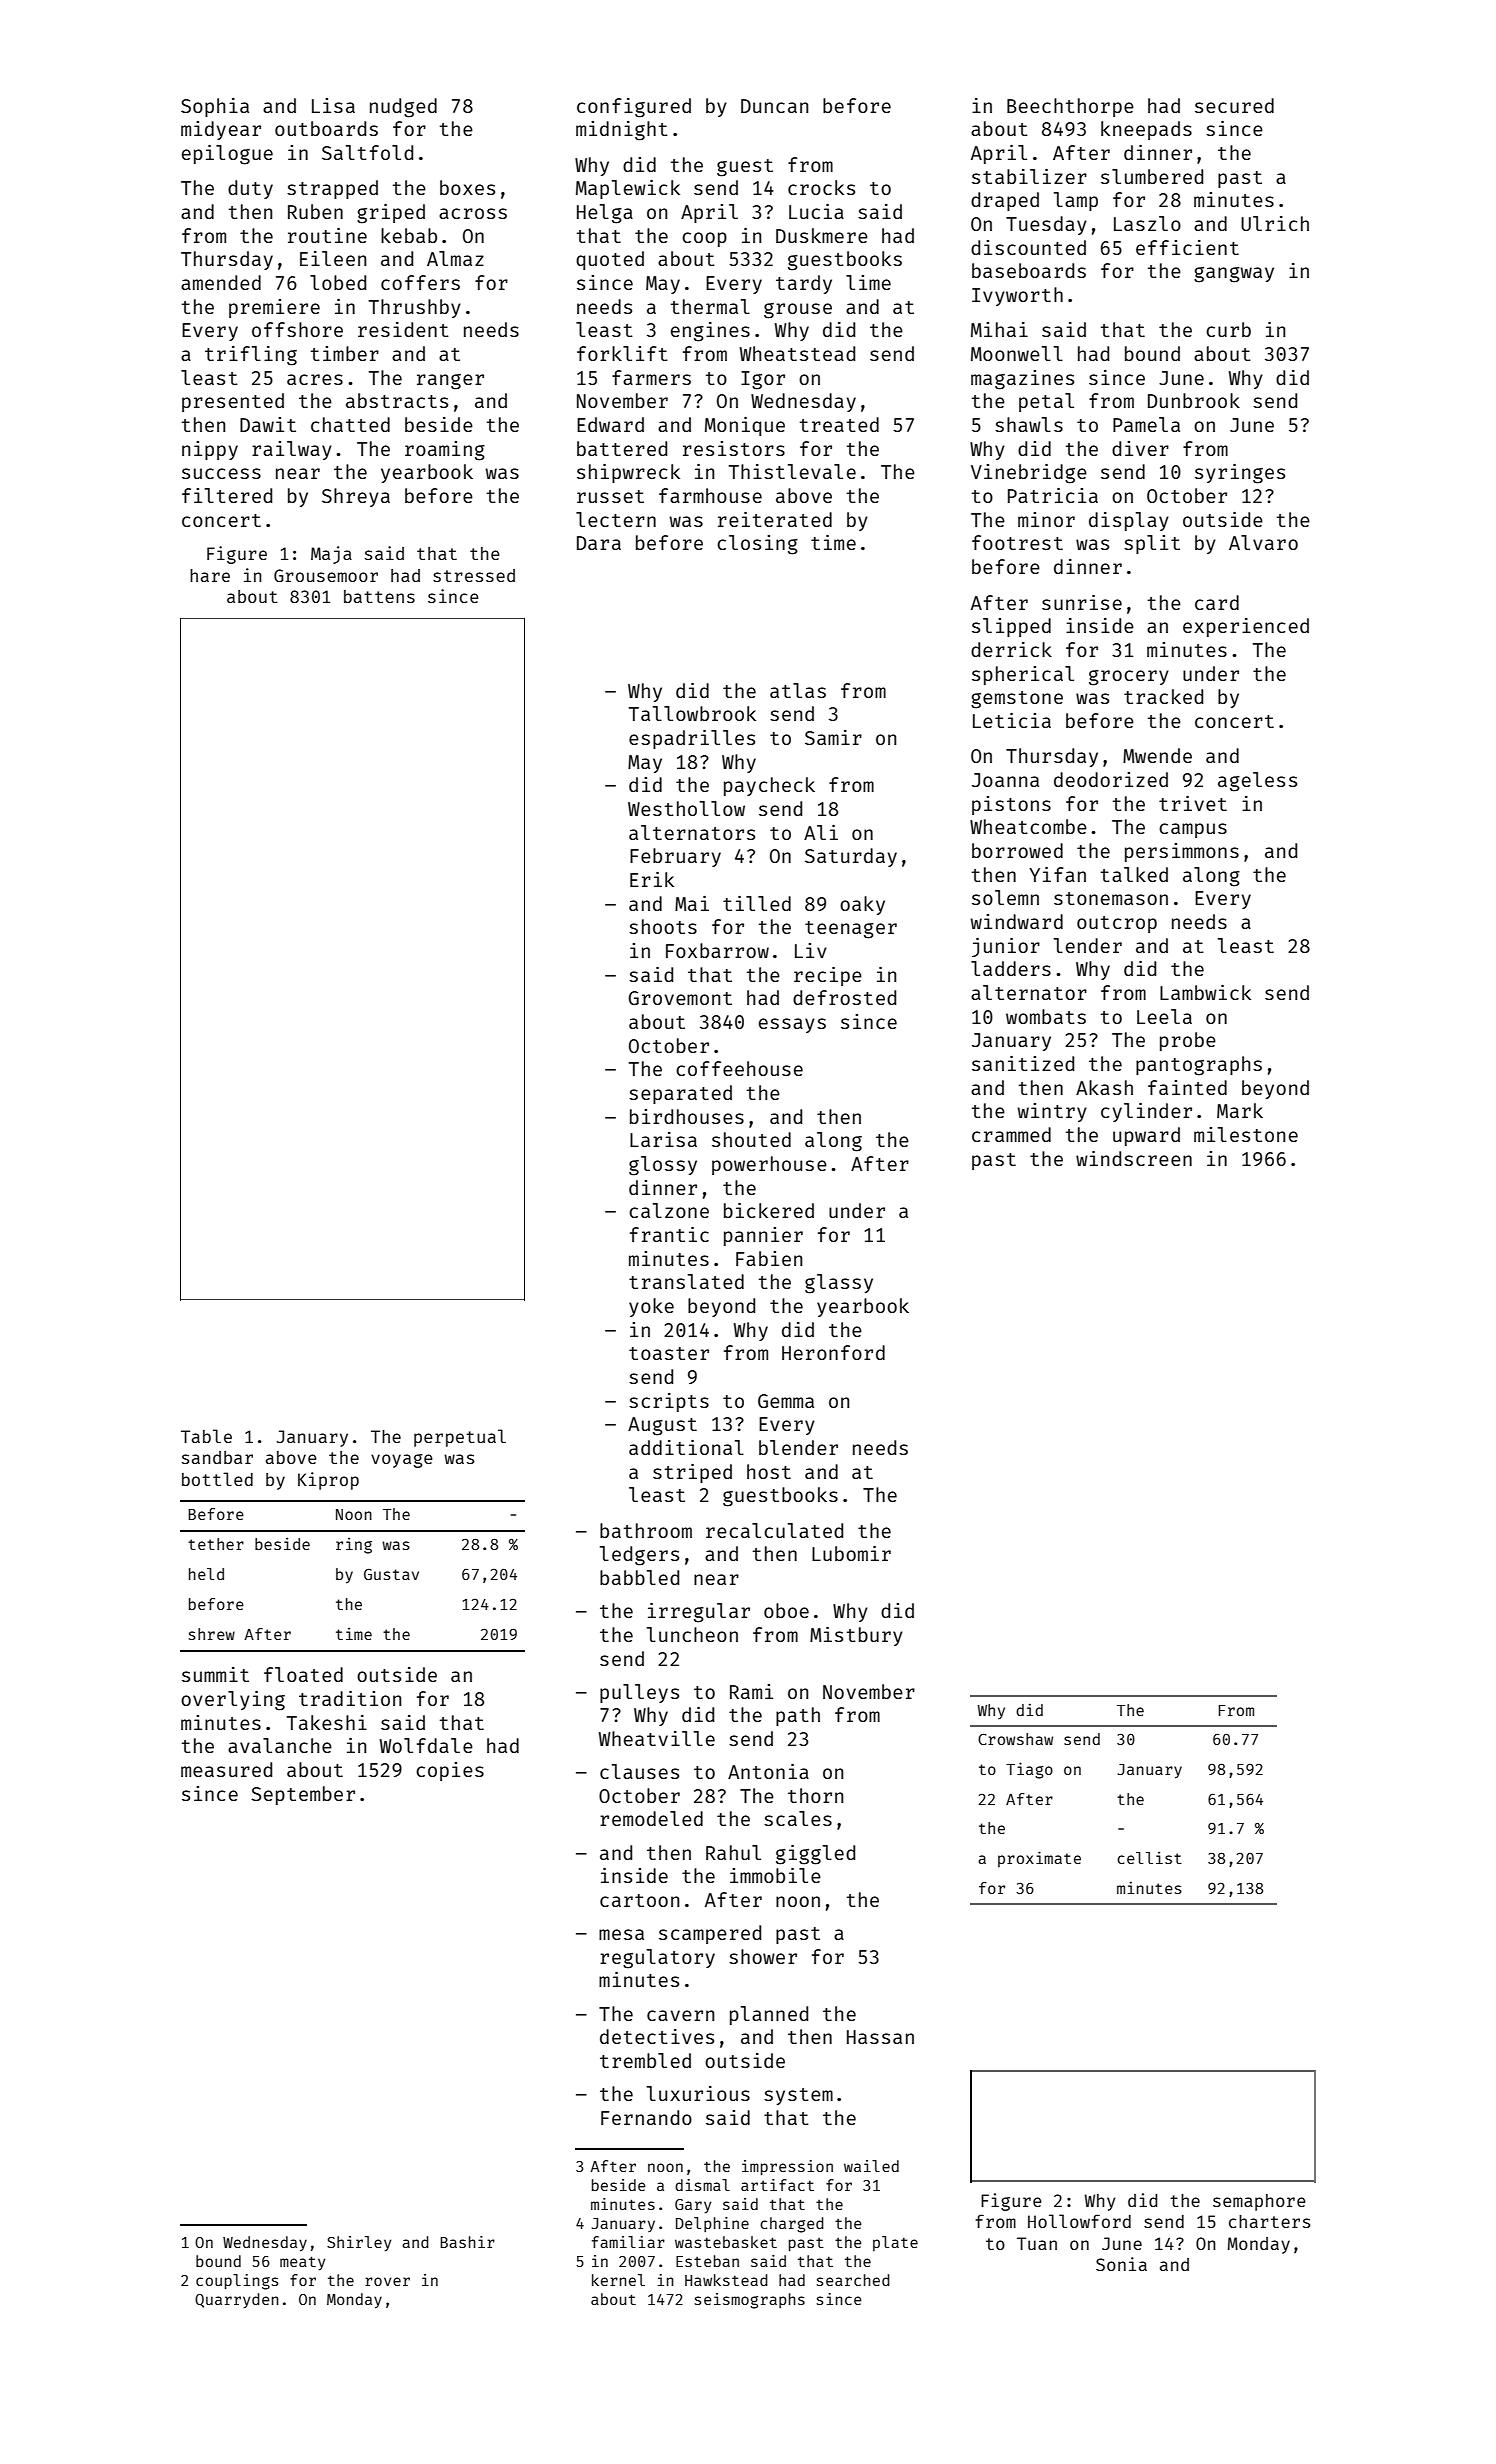  Describe the element at coordinates (1121, 2264) in the screenshot. I see `Sonia` at that location.
